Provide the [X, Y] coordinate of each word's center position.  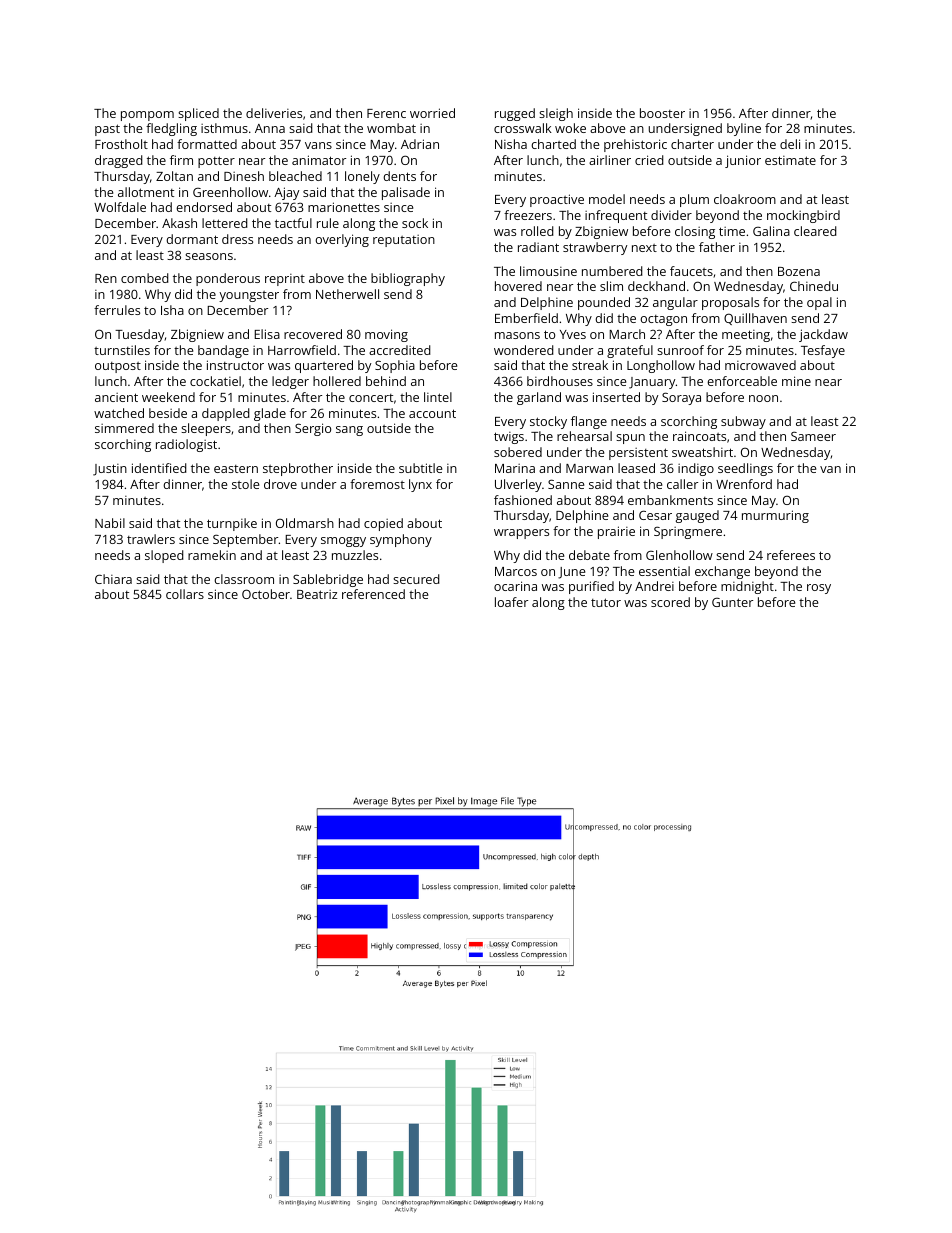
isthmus [224, 128]
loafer [511, 602]
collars [185, 594]
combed [145, 278]
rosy [819, 589]
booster [662, 113]
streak [590, 365]
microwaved [760, 365]
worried [432, 113]
